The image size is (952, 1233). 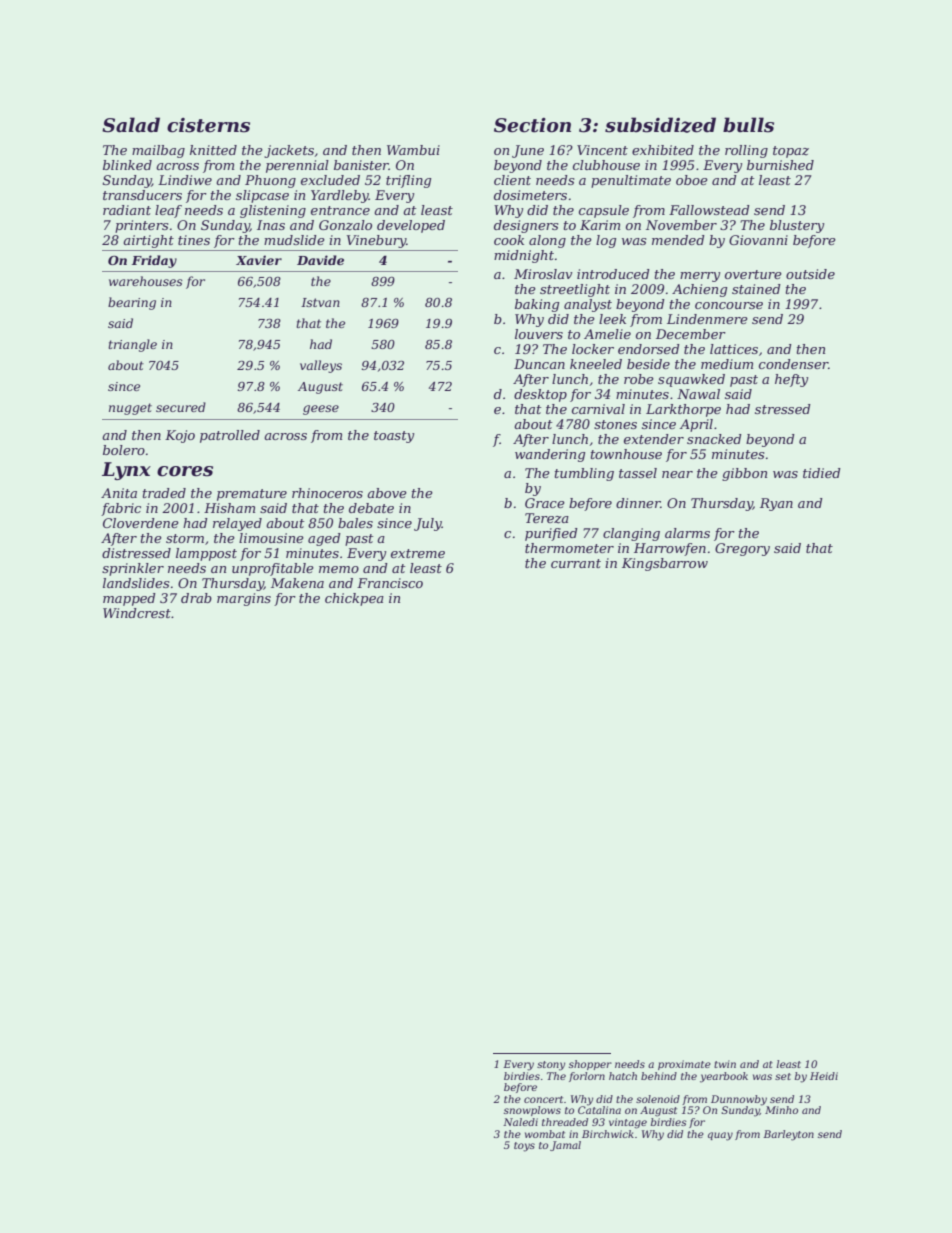 I want to click on traded, so click(x=164, y=493).
